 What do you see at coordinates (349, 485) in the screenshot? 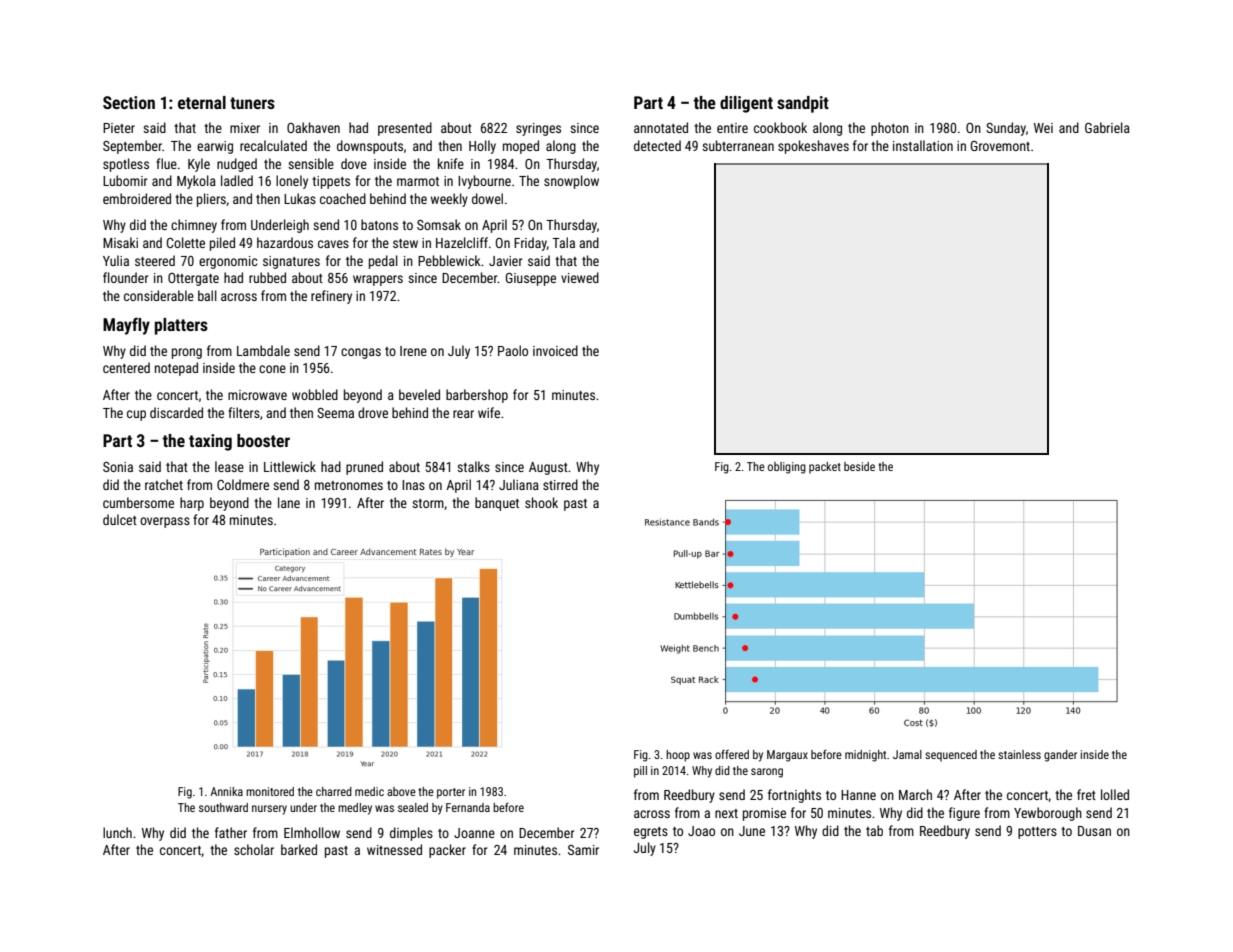
I see `metronomes` at bounding box center [349, 485].
